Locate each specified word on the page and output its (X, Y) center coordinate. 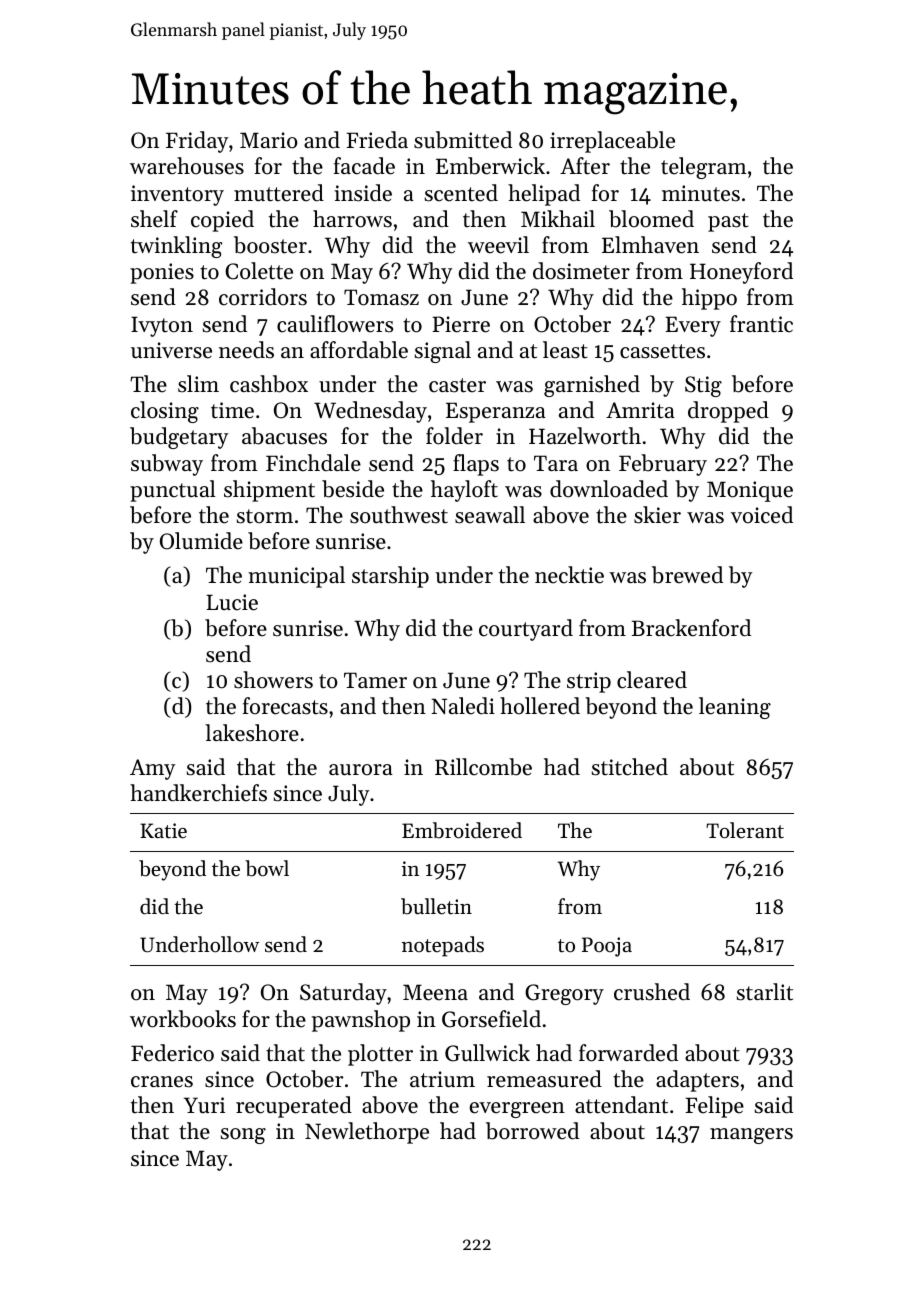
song (243, 1136)
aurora (361, 770)
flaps (476, 465)
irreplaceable (612, 142)
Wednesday (370, 412)
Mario (269, 140)
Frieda (377, 140)
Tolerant (745, 830)
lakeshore (252, 733)
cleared (652, 680)
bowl (267, 868)
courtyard (526, 630)
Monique (750, 491)
